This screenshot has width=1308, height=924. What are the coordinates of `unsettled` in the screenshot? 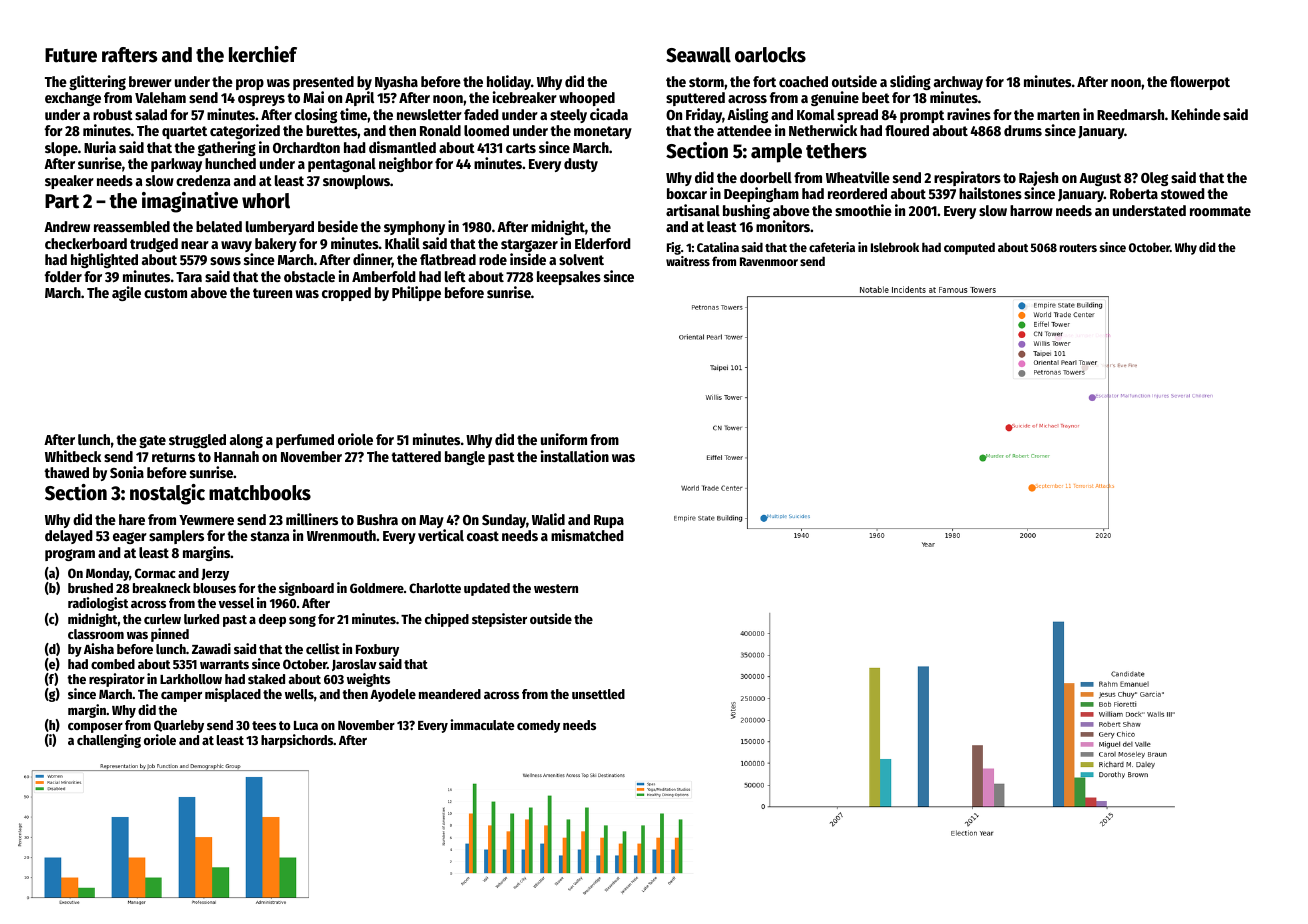 It's located at (598, 694).
